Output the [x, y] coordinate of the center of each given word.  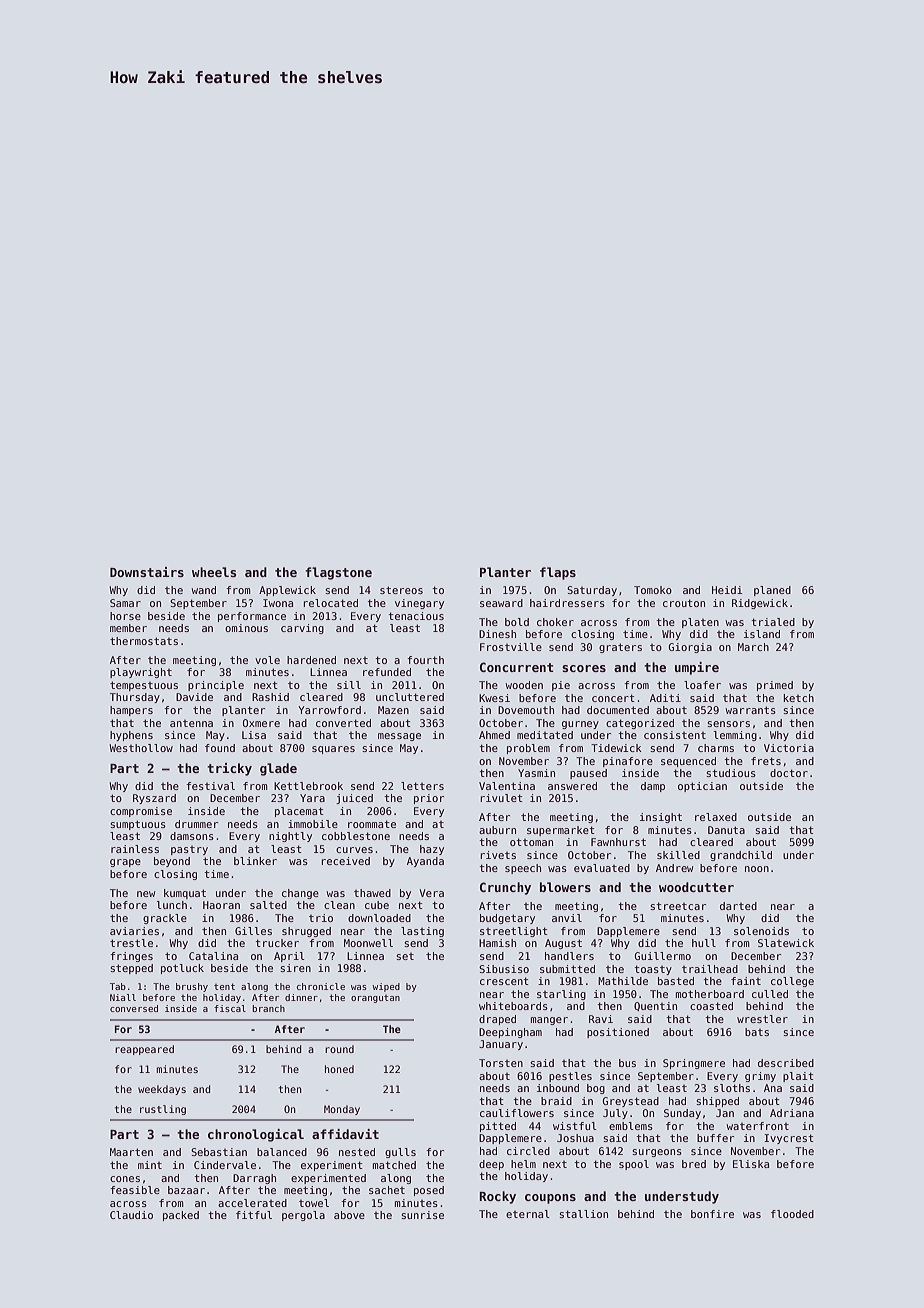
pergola [303, 1216]
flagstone [338, 573]
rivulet [502, 798]
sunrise [422, 1215]
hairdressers [567, 603]
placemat [299, 812]
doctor [789, 773]
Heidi [727, 590]
